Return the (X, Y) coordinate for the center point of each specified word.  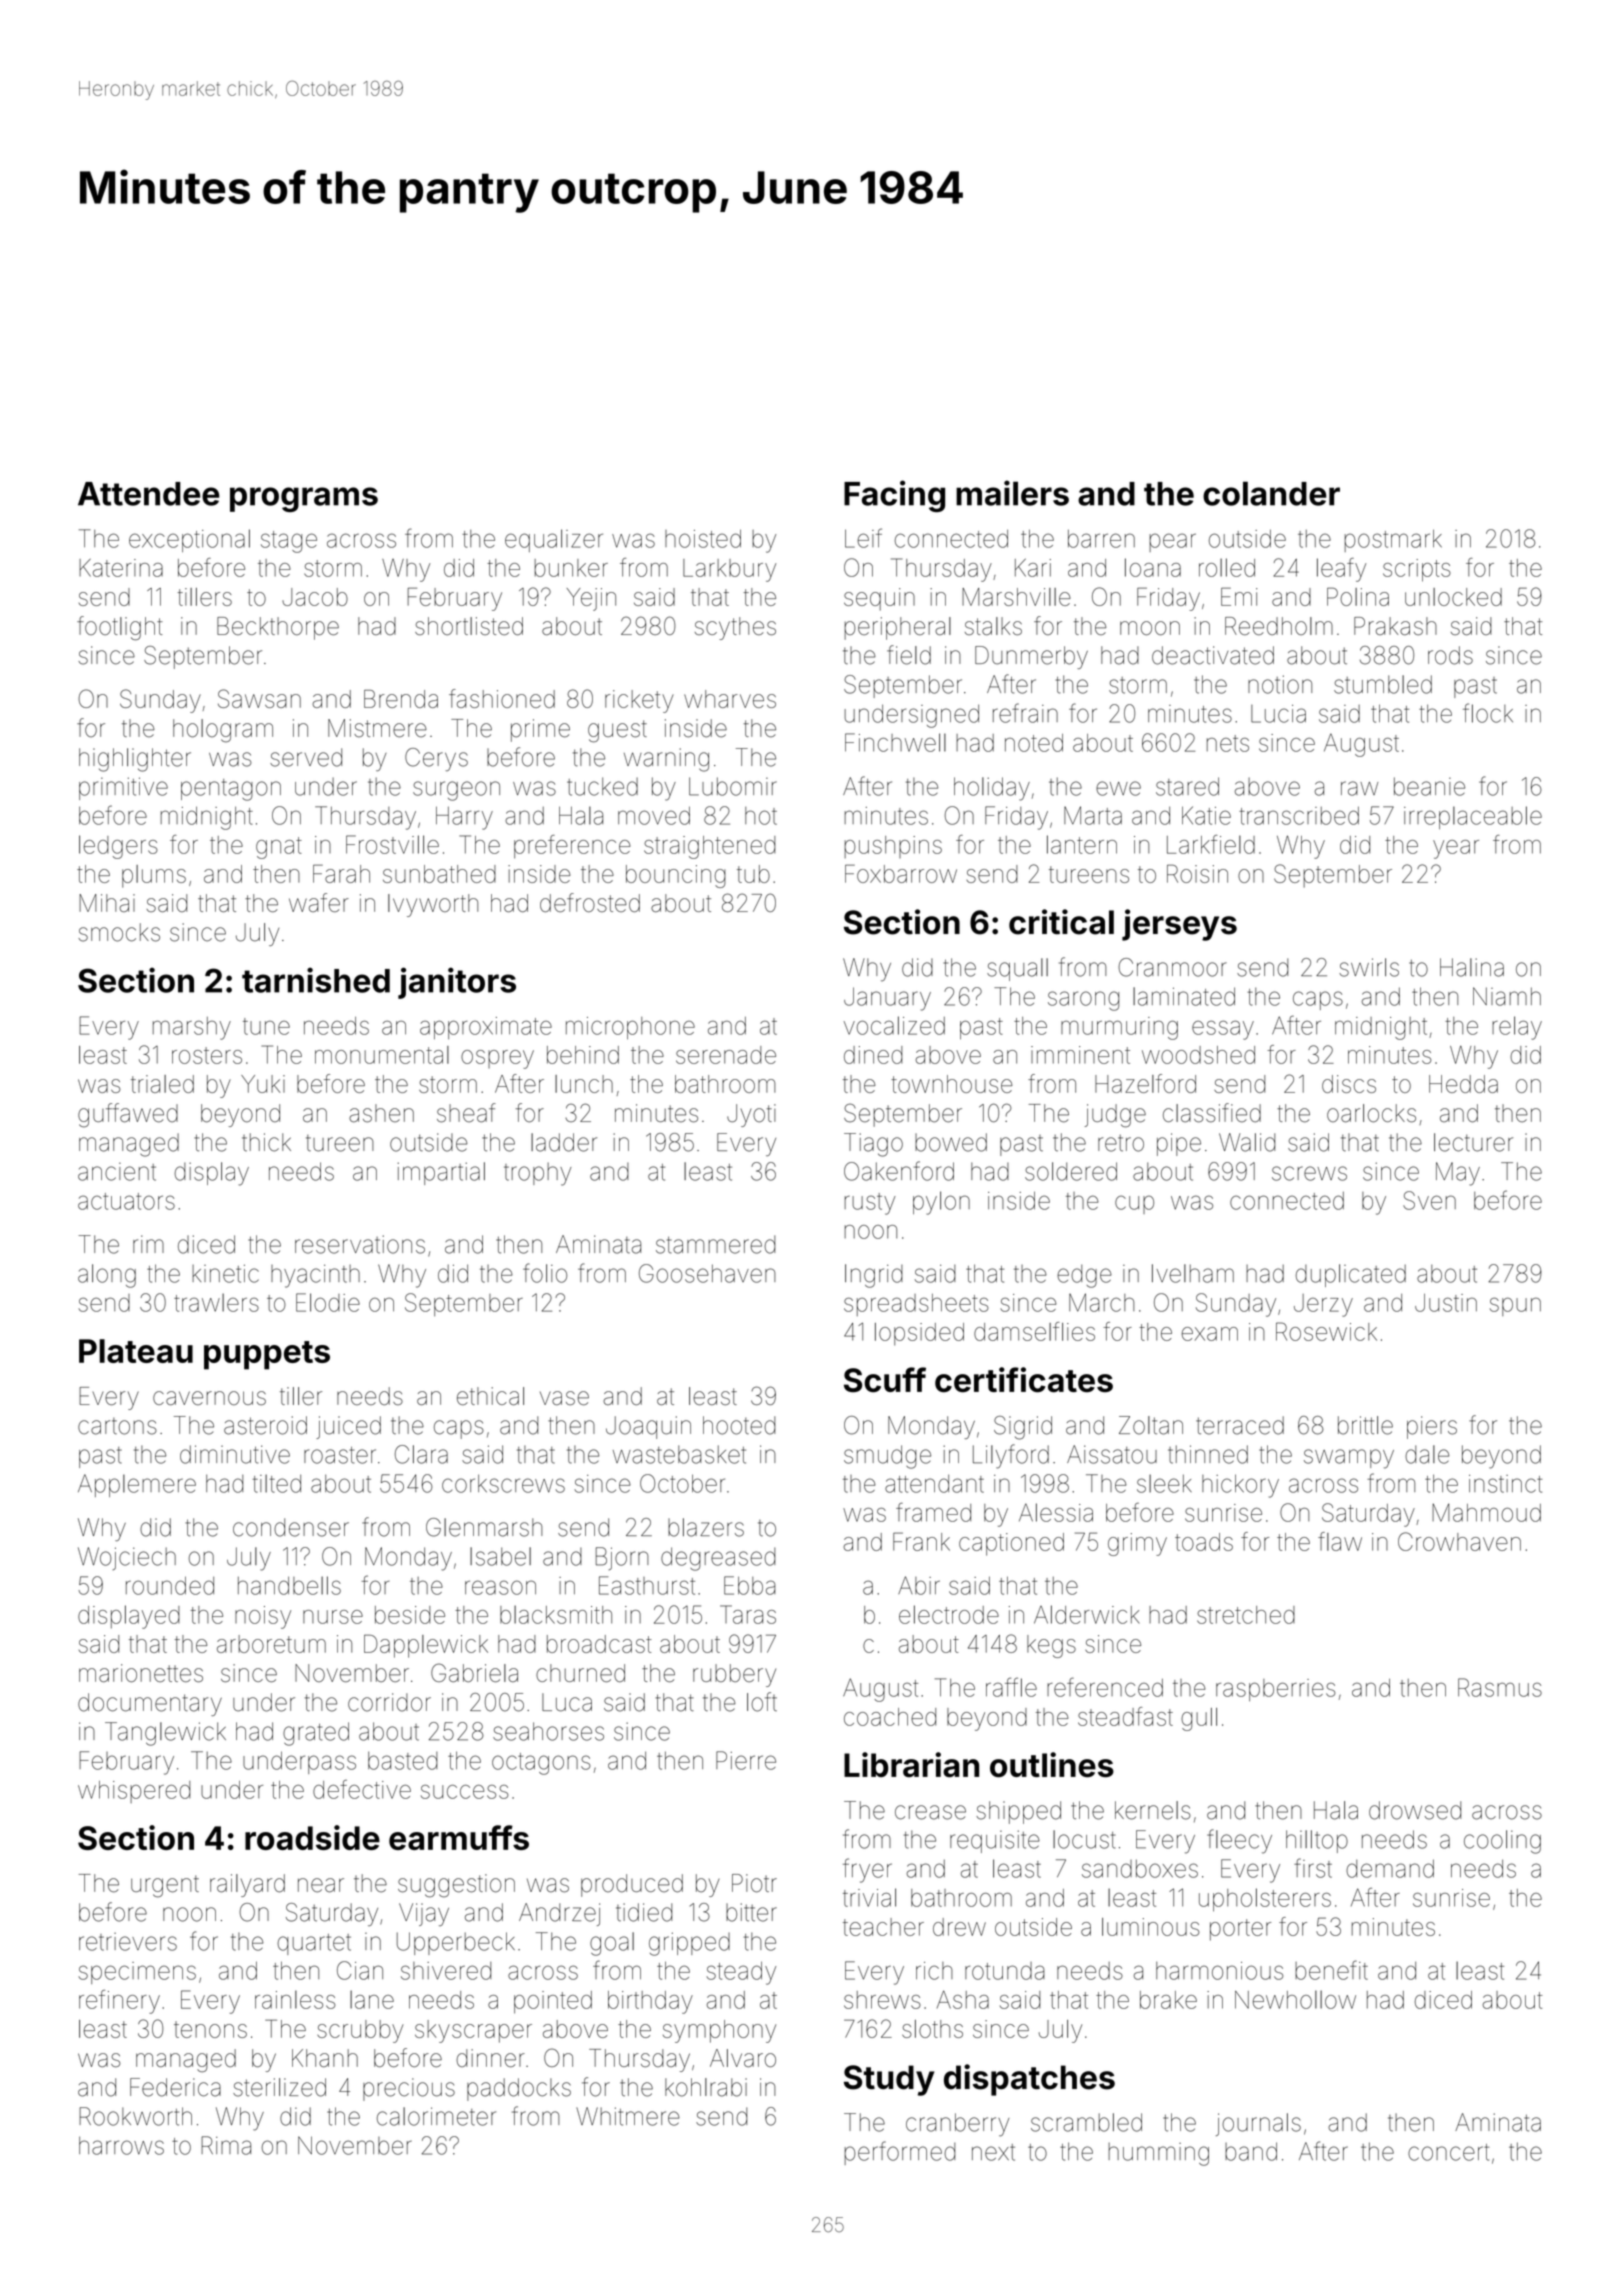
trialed (162, 1084)
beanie (1429, 786)
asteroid (265, 1425)
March (1101, 1302)
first (1313, 1868)
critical (1061, 922)
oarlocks (1371, 1113)
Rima (226, 2145)
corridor (389, 1702)
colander (1271, 493)
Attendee (149, 494)
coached (890, 1717)
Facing (894, 496)
